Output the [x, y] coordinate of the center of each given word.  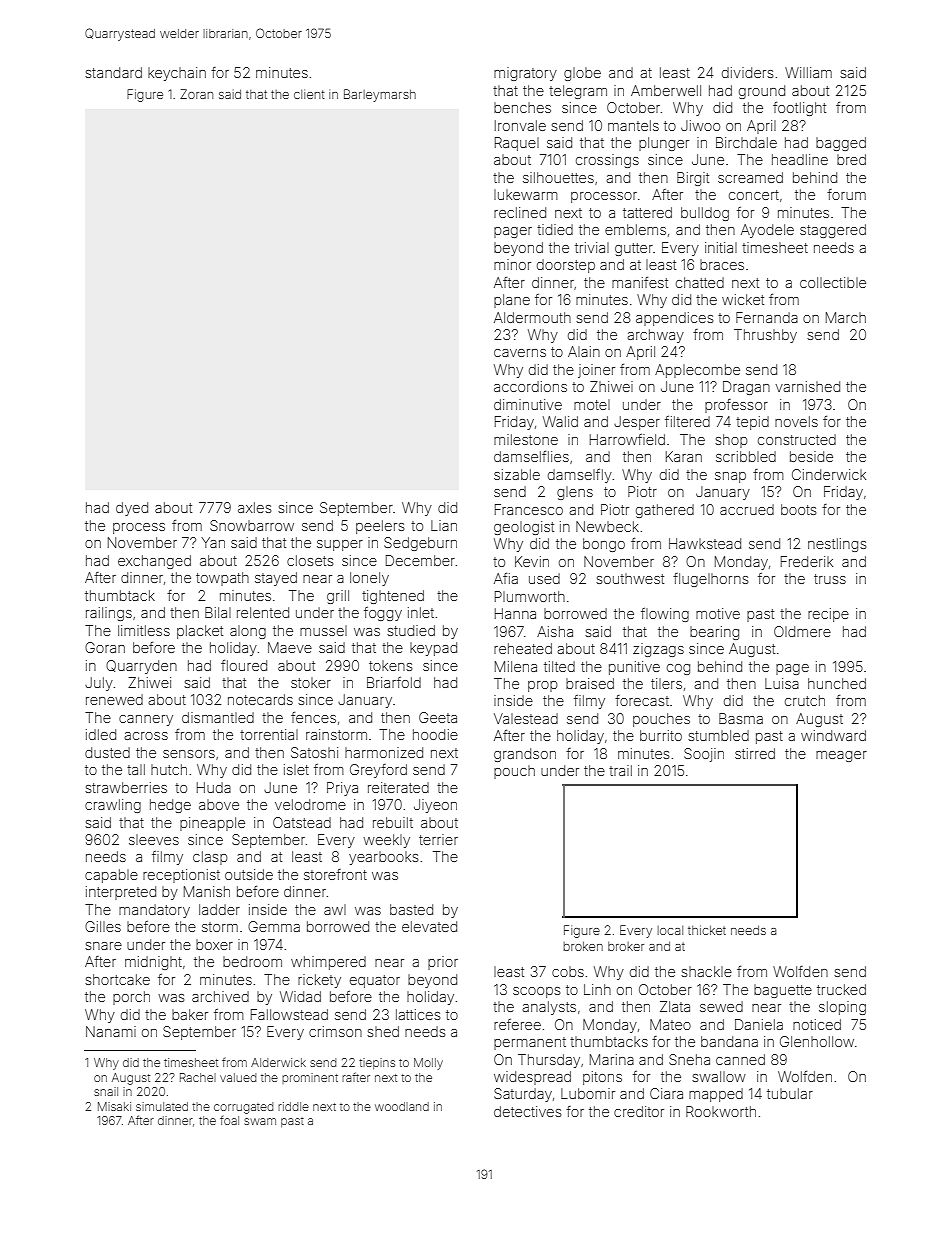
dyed [132, 509]
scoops [537, 992]
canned [740, 1059]
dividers [748, 72]
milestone [526, 439]
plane [512, 301]
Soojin [704, 755]
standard [113, 72]
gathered [665, 511]
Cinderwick [829, 474]
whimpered [328, 963]
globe [582, 74]
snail [106, 1091]
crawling [113, 806]
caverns [520, 353]
